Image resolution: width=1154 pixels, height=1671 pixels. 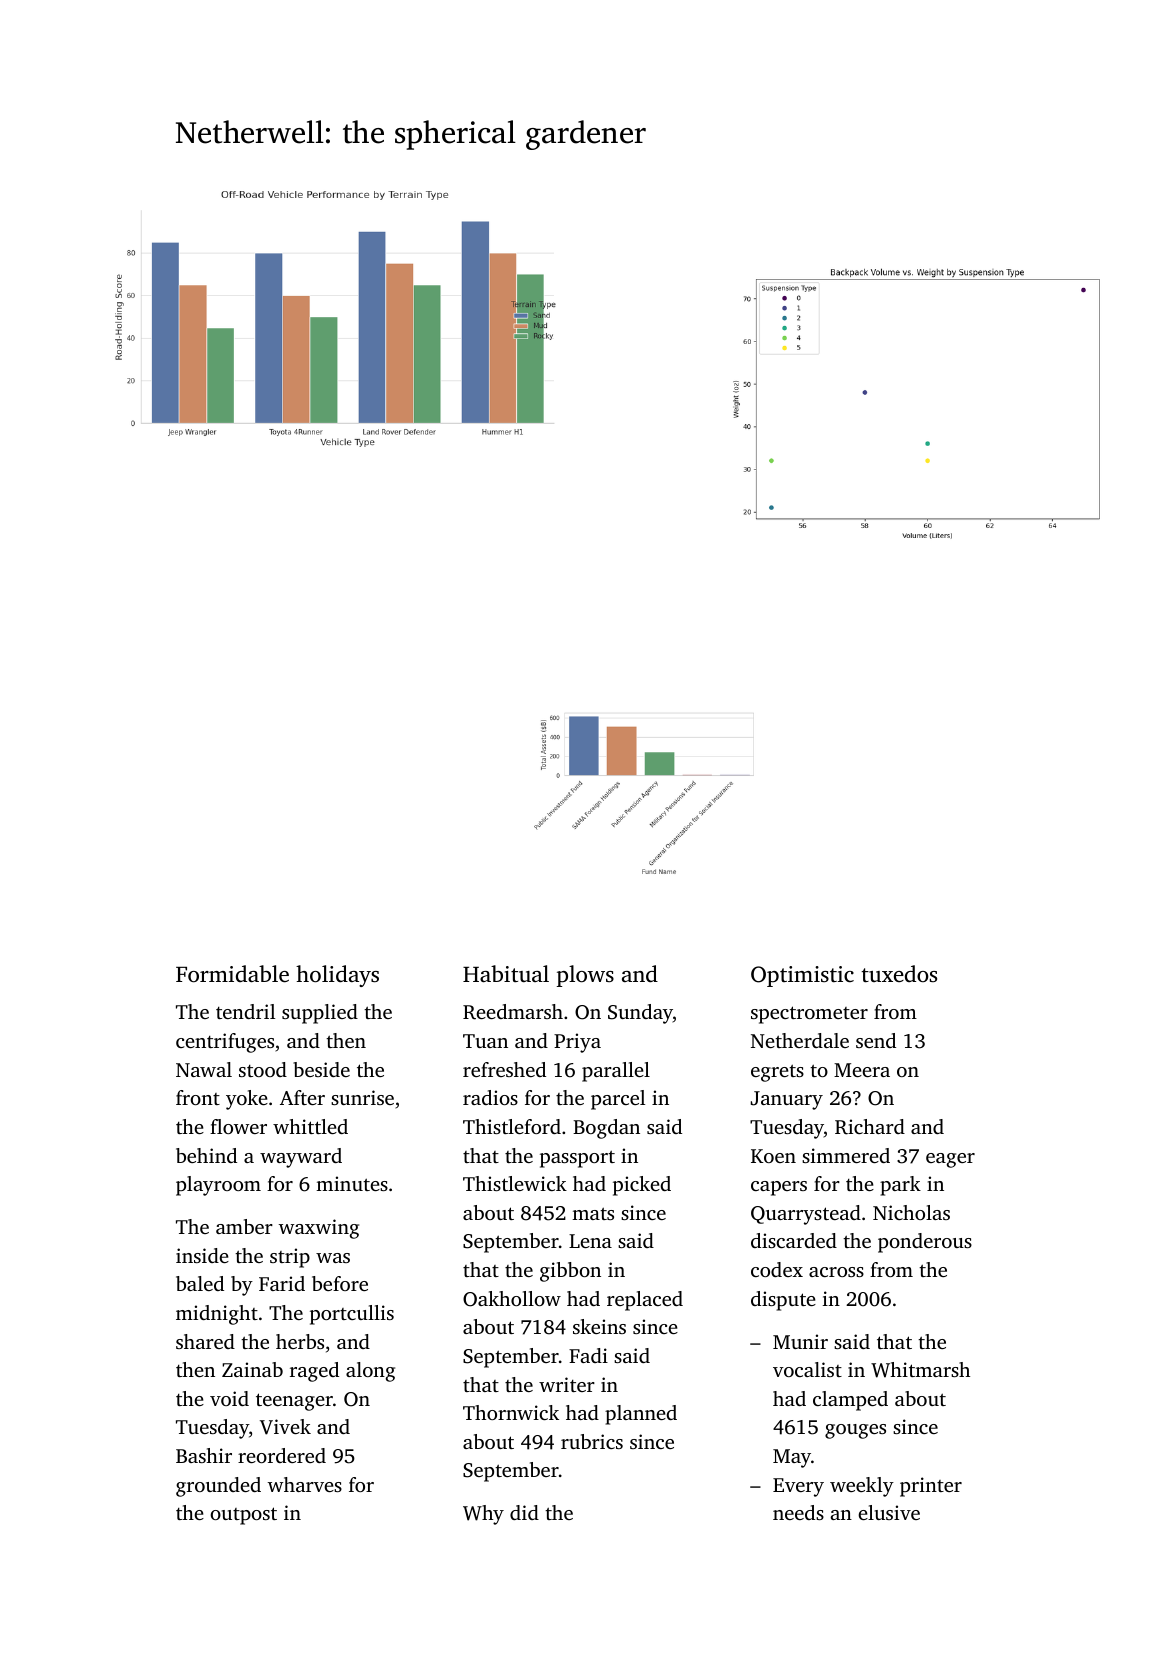 What do you see at coordinates (889, 1512) in the document?
I see `elusive` at bounding box center [889, 1512].
